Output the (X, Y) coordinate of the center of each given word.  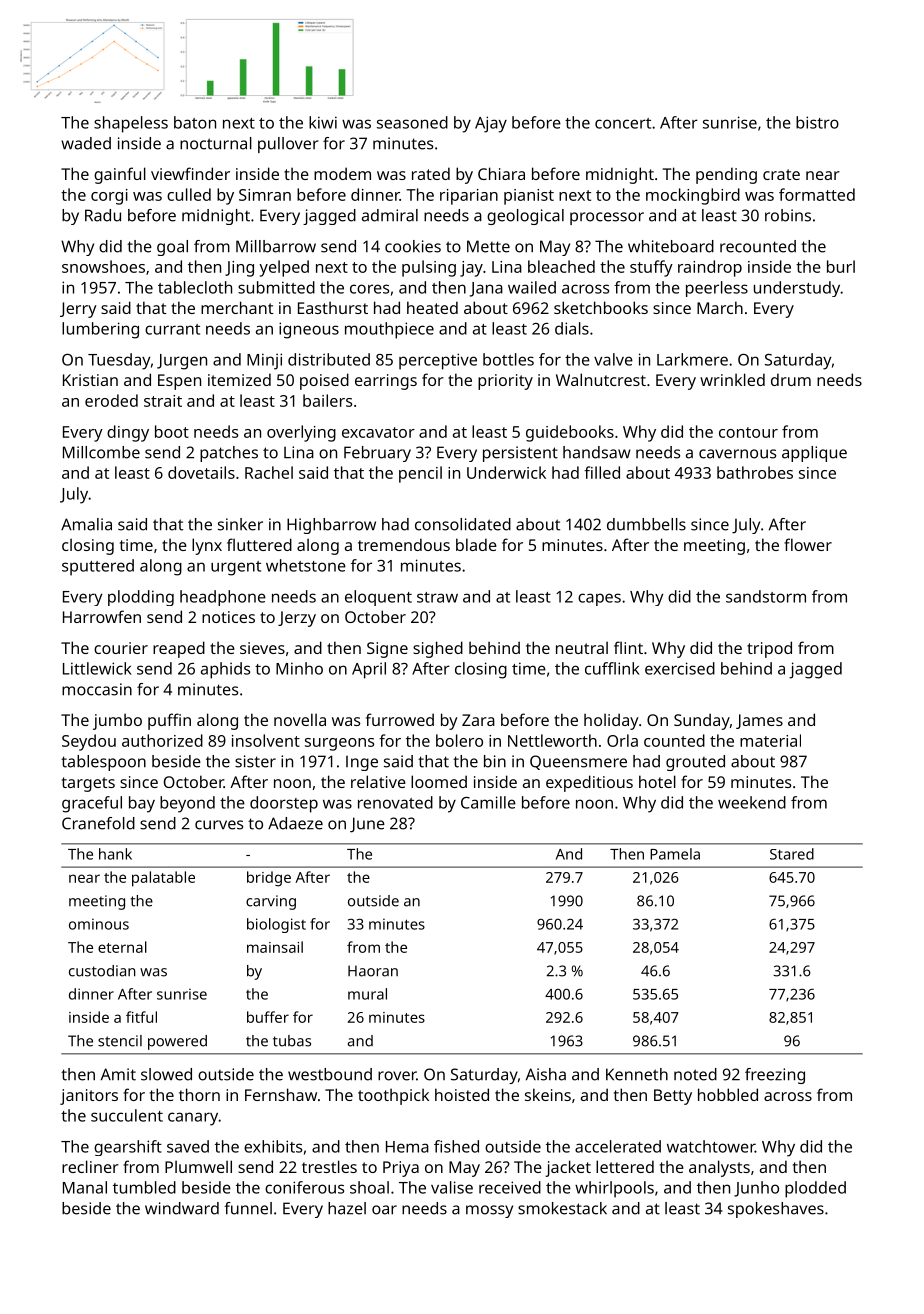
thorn (199, 1094)
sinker (240, 524)
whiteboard (671, 246)
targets (88, 784)
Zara (478, 720)
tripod (769, 649)
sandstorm (766, 596)
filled (602, 472)
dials (572, 328)
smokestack (562, 1208)
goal (172, 248)
